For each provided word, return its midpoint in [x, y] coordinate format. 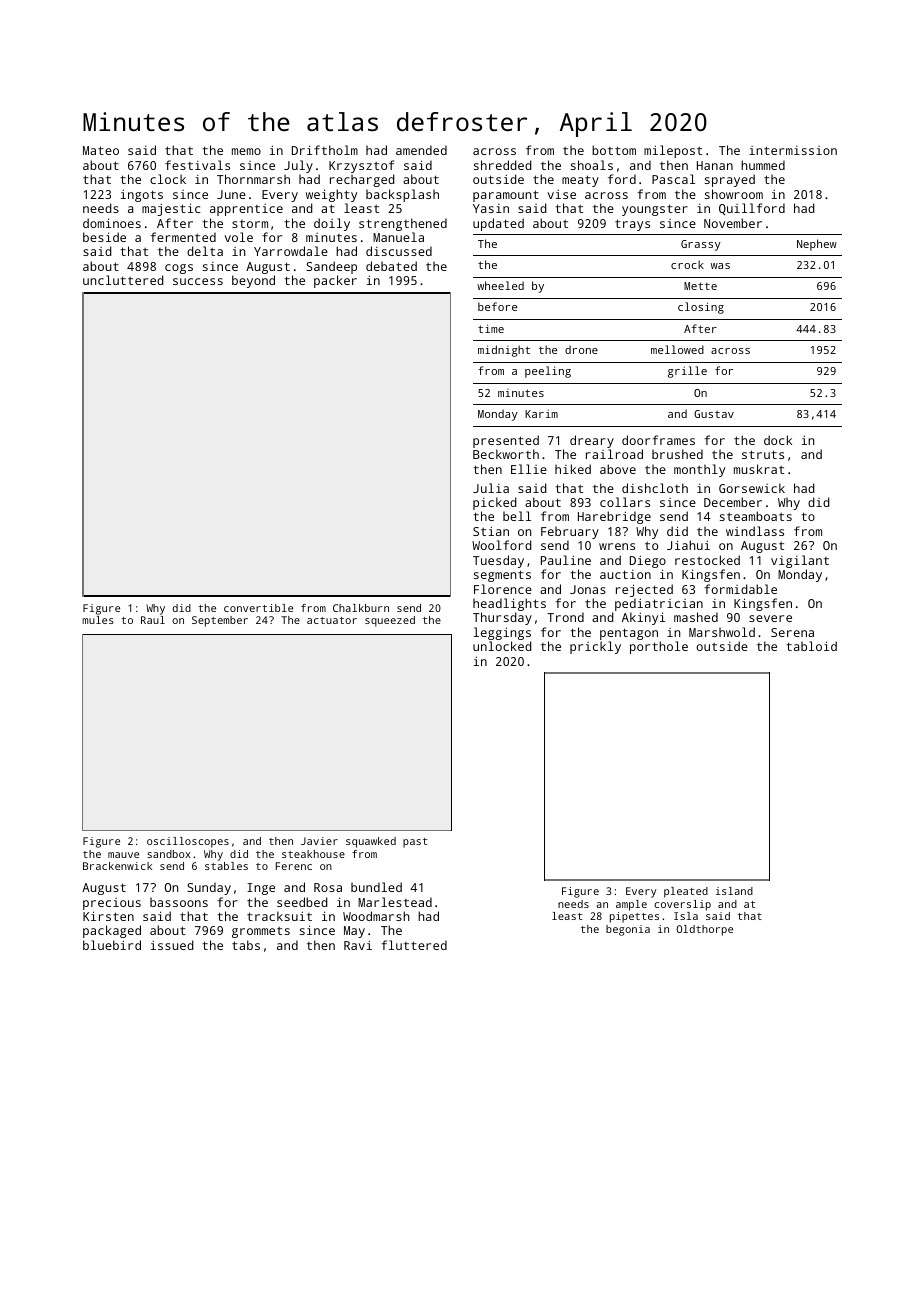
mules [98, 620]
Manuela [398, 237]
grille [687, 372]
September [220, 621]
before [497, 306]
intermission [793, 150]
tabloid [811, 646]
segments [502, 576]
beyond [253, 281]
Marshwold [722, 632]
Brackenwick [117, 866]
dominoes [112, 223]
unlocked [502, 646]
